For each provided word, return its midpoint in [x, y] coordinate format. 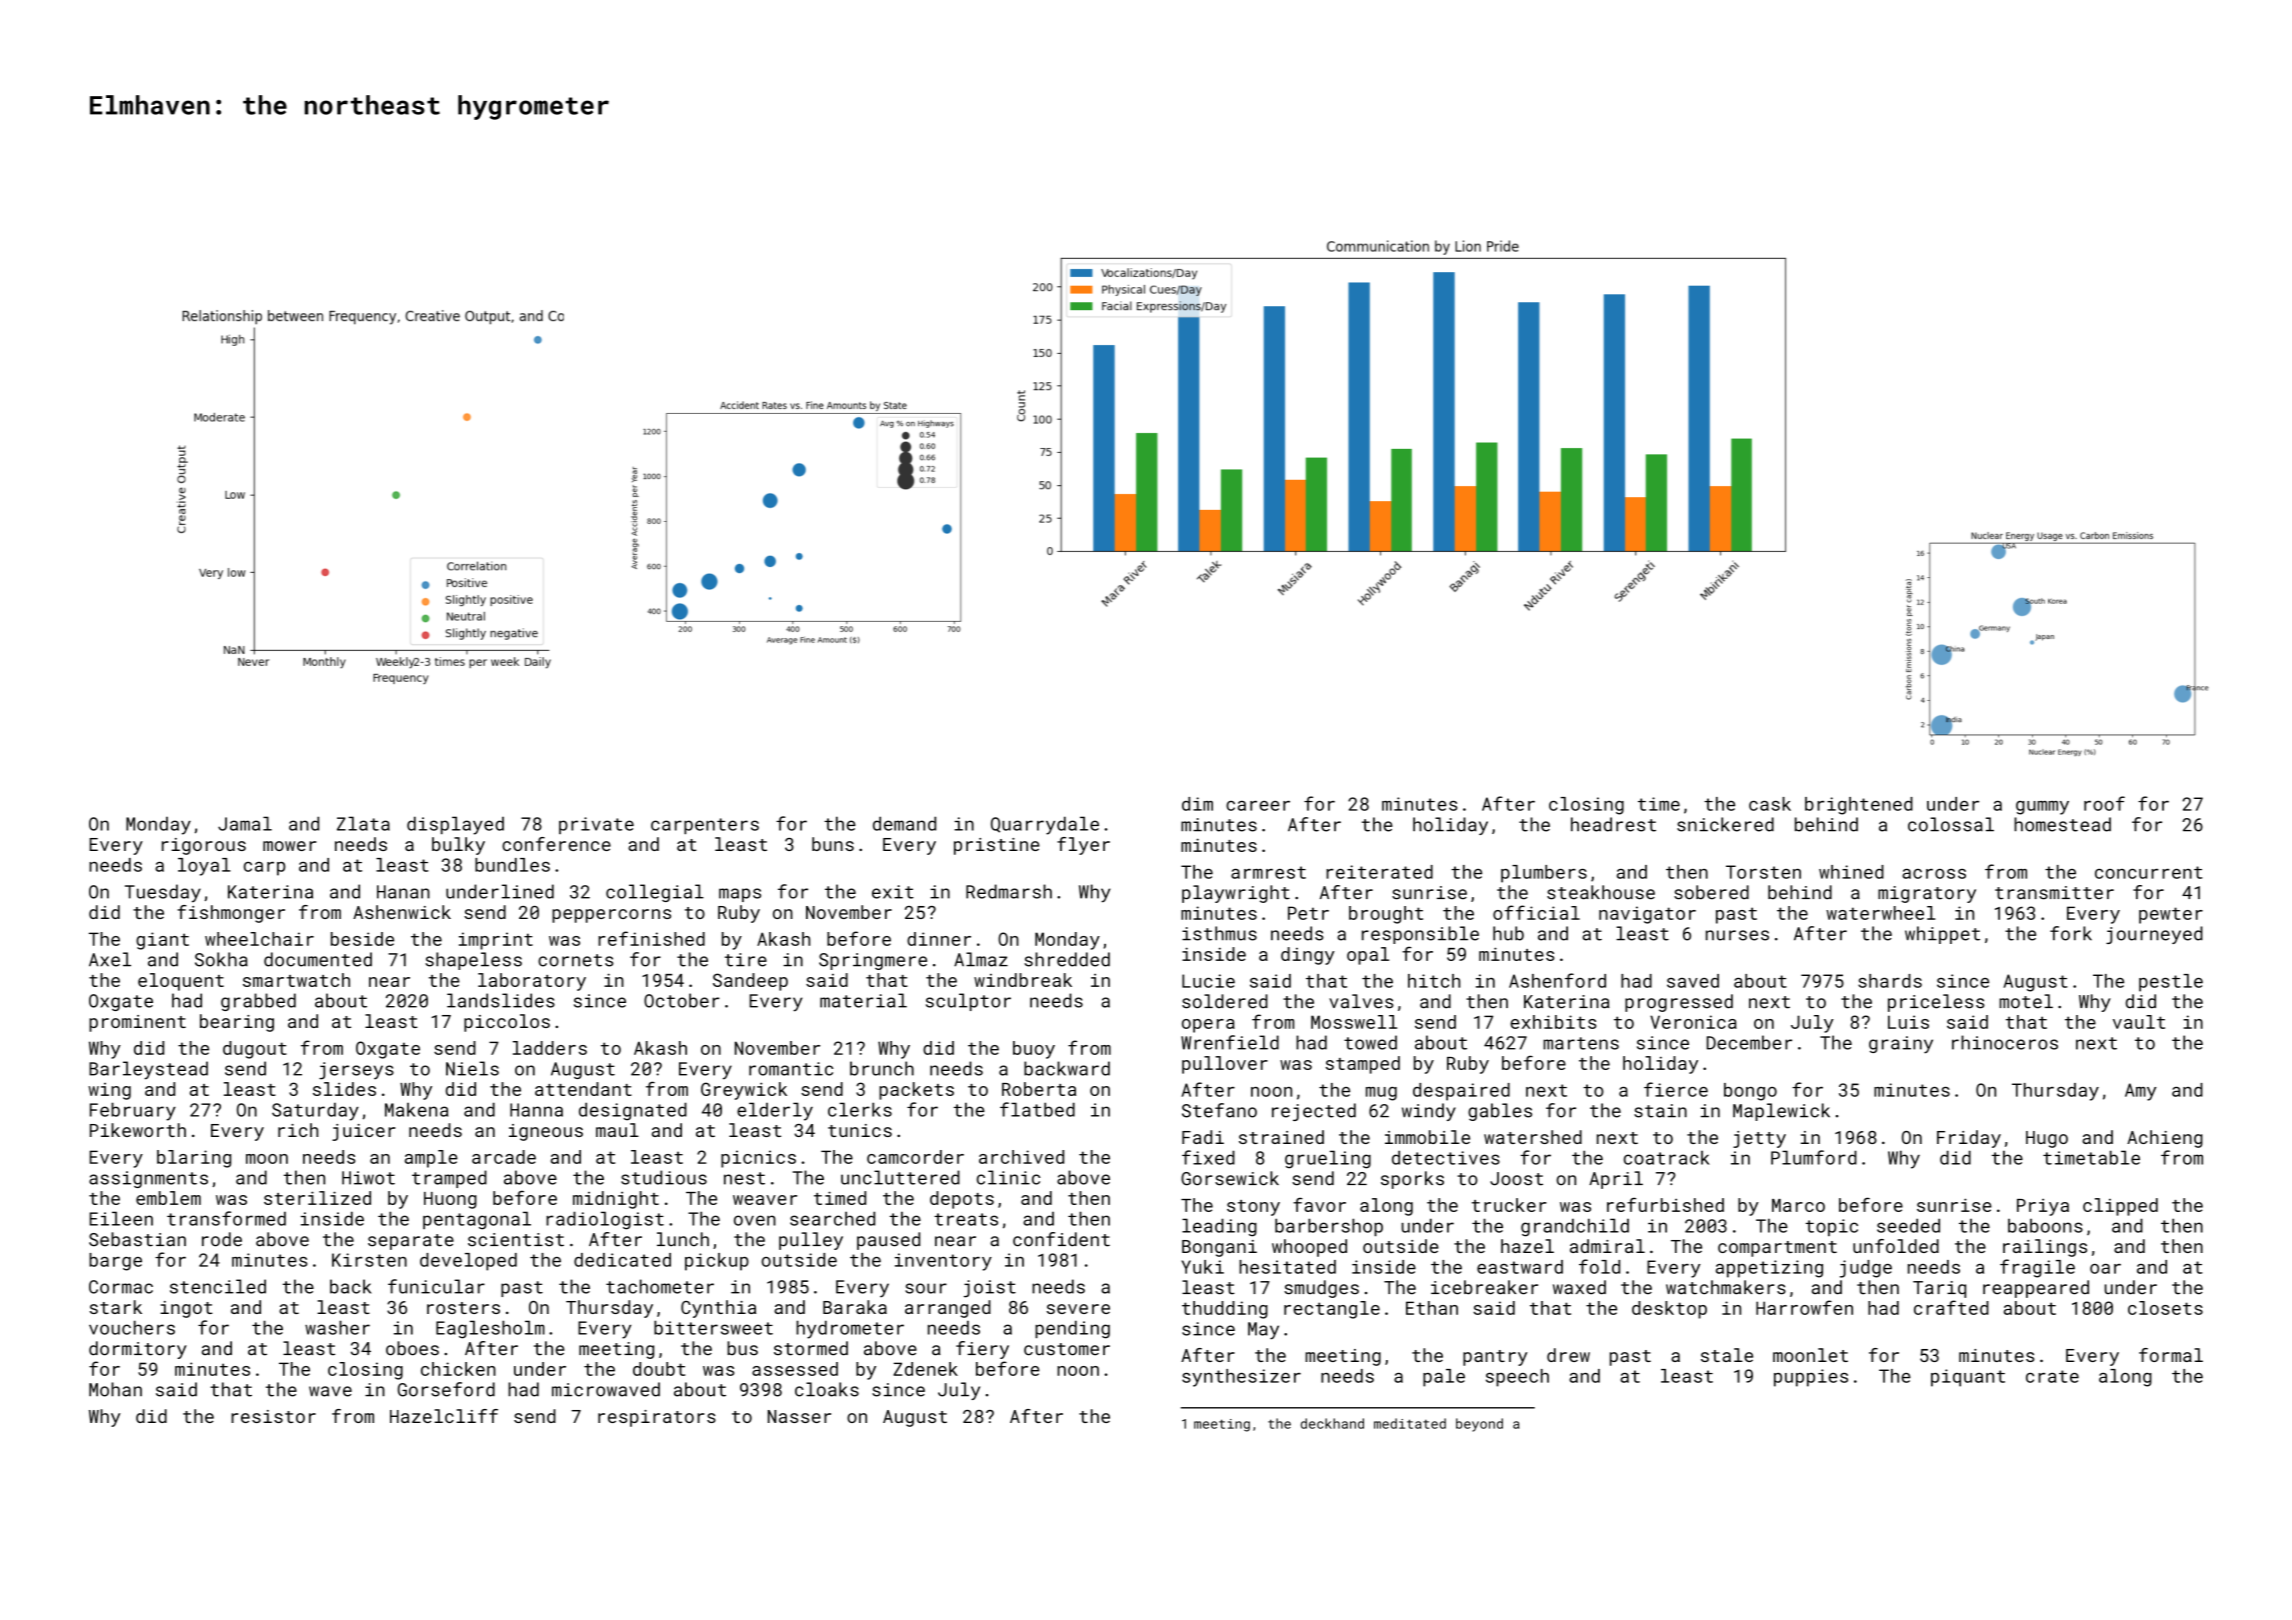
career [1258, 806]
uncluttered [900, 1177]
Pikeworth [138, 1130]
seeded [1908, 1225]
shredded [1067, 959]
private [596, 825]
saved [1693, 981]
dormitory [138, 1350]
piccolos [507, 1023]
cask [1770, 804]
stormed [811, 1348]
